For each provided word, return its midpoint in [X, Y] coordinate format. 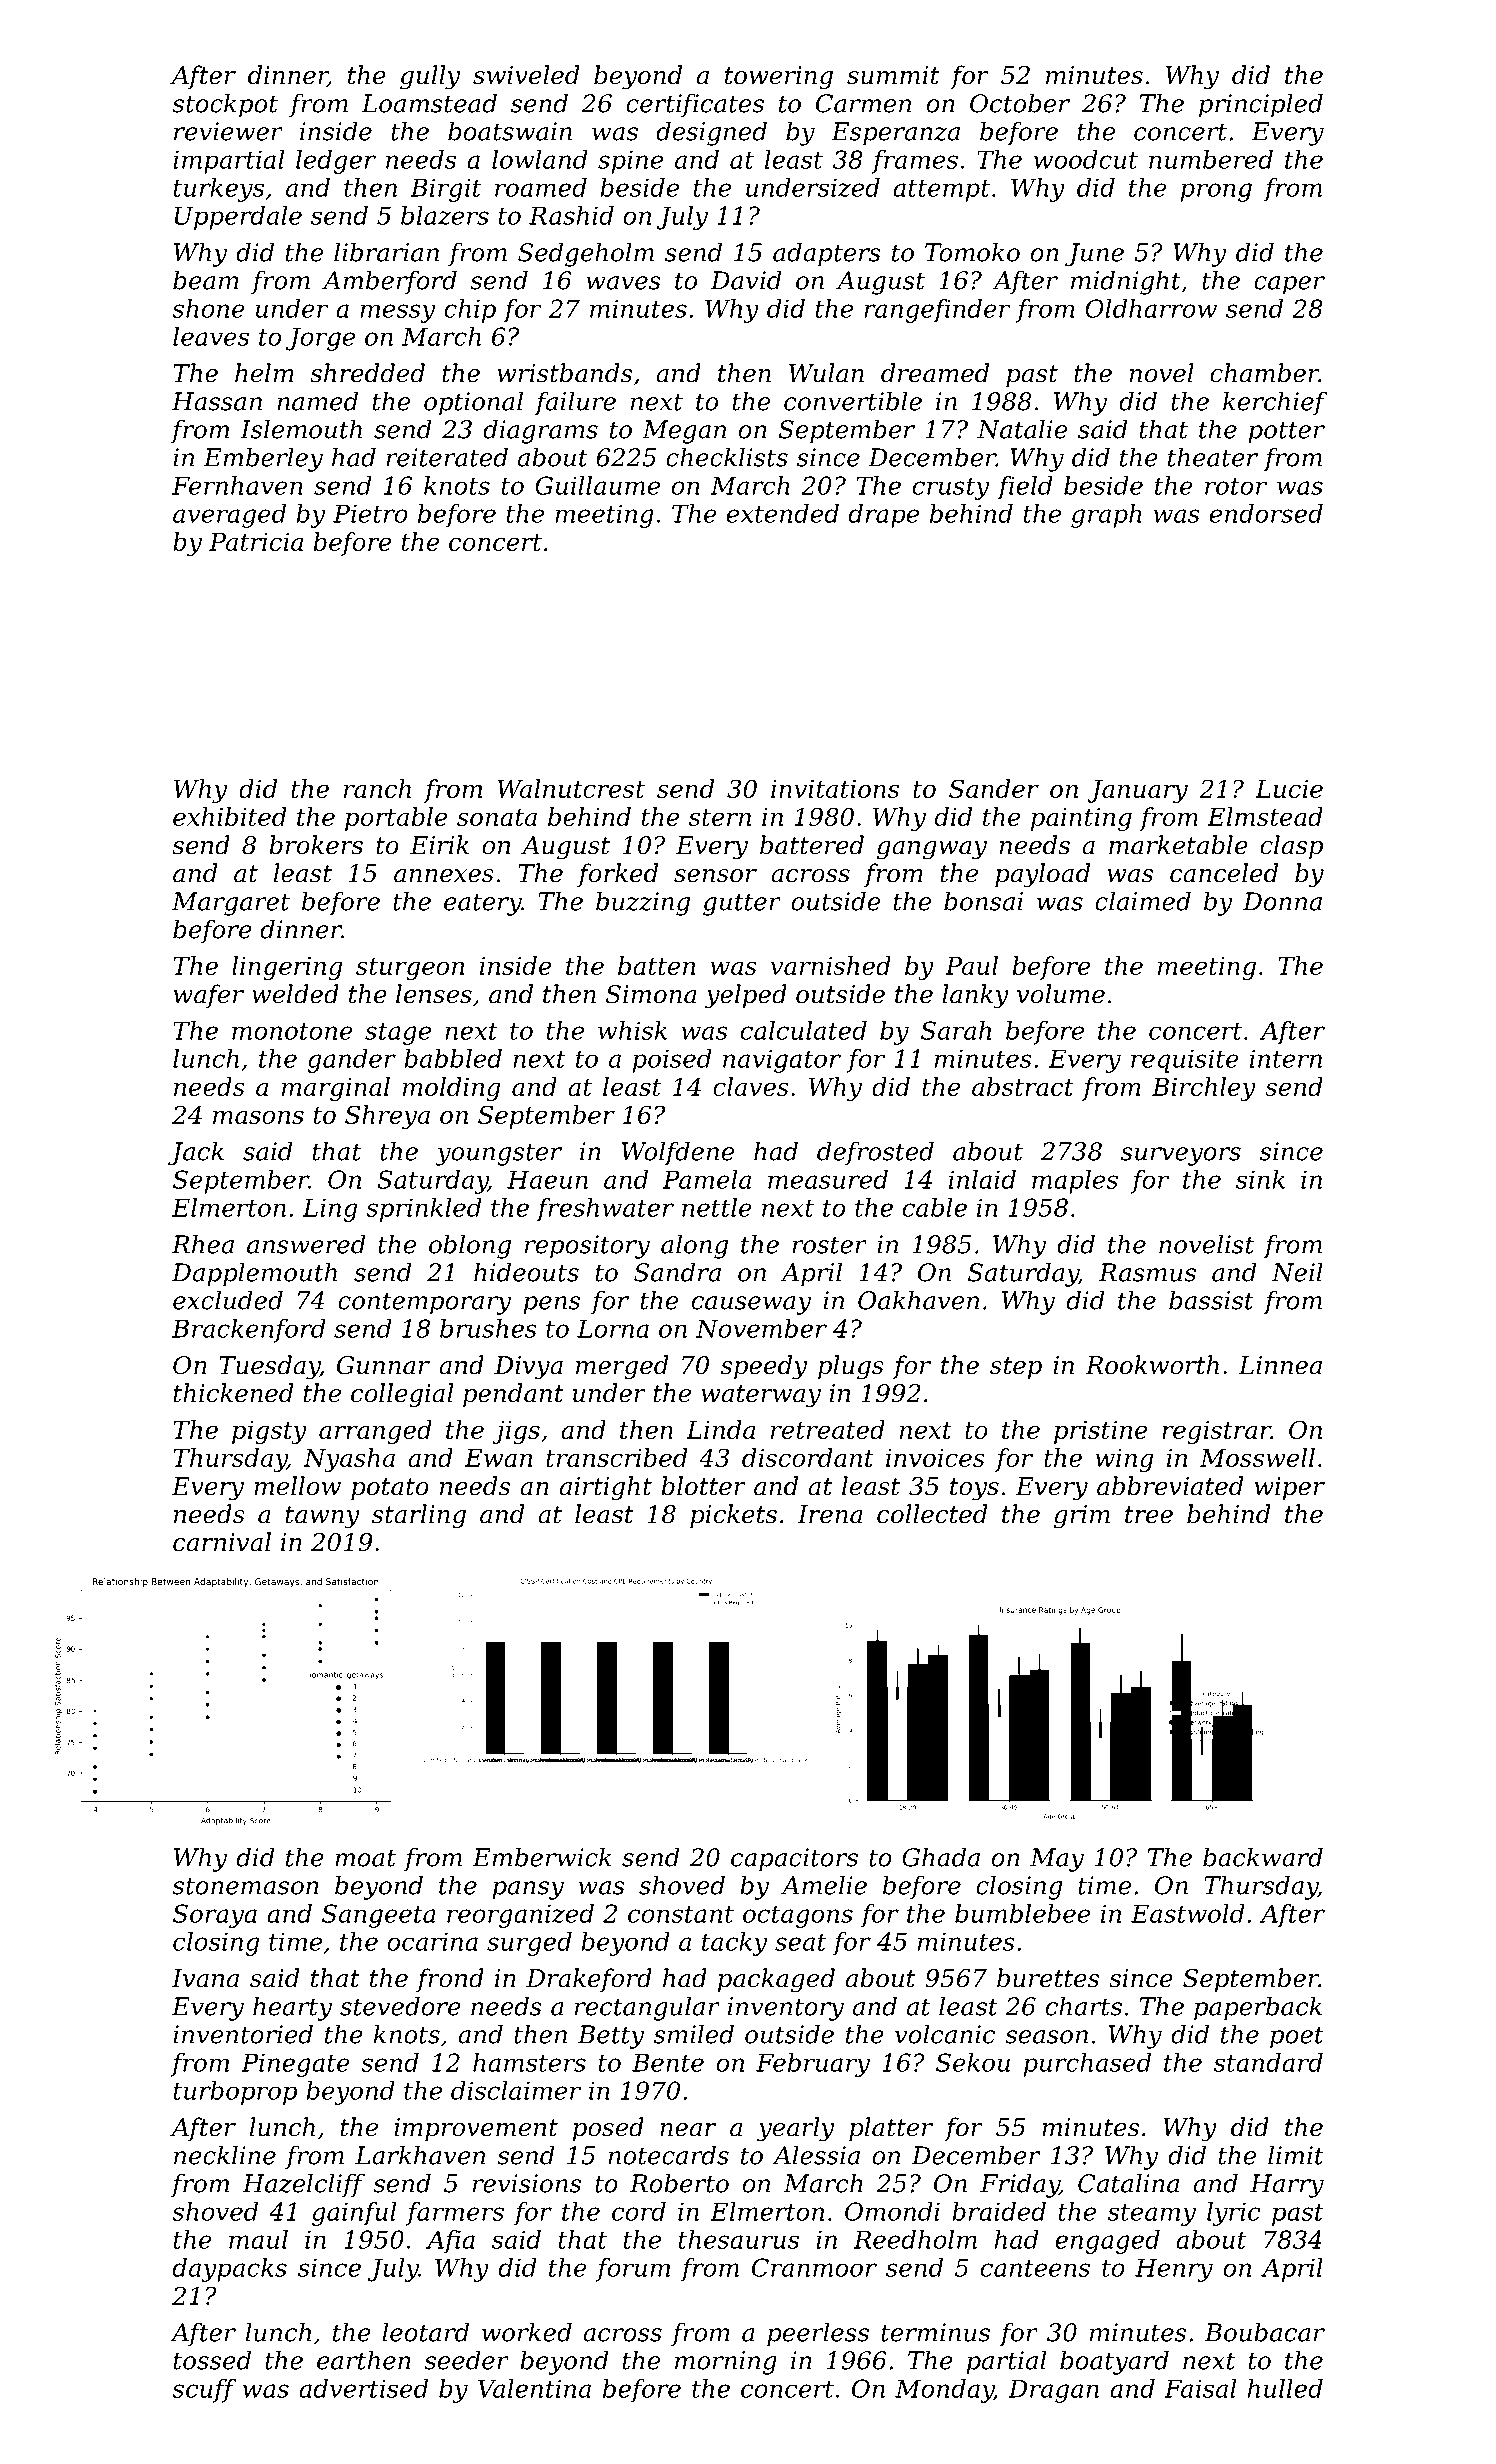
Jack [196, 1153]
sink [1260, 1179]
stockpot [225, 105]
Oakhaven [918, 1300]
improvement [476, 2129]
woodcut [1086, 159]
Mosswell [1257, 1457]
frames [915, 162]
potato [390, 1489]
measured [828, 1179]
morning [726, 2363]
